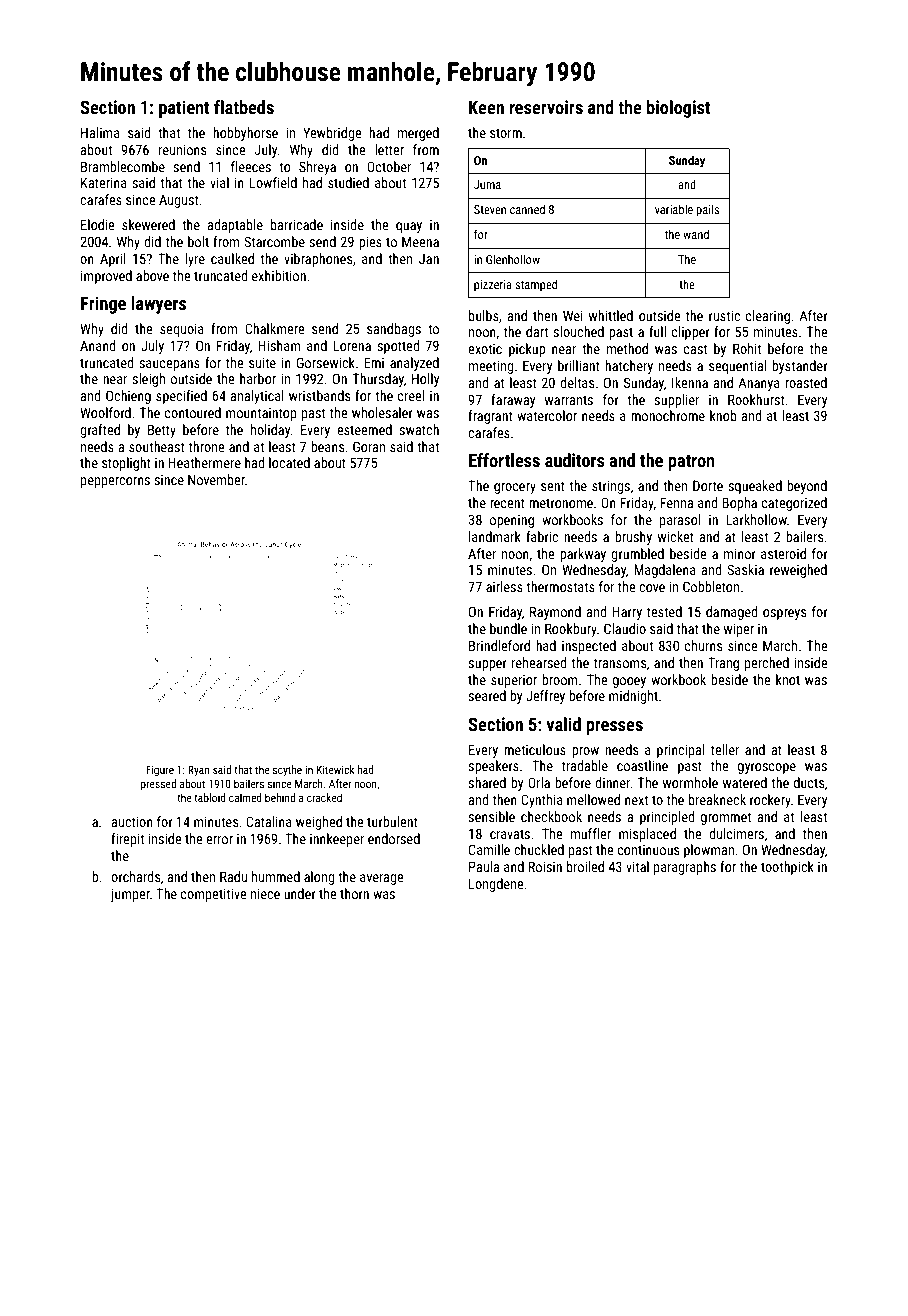  Describe the element at coordinates (418, 134) in the screenshot. I see `merged` at that location.
